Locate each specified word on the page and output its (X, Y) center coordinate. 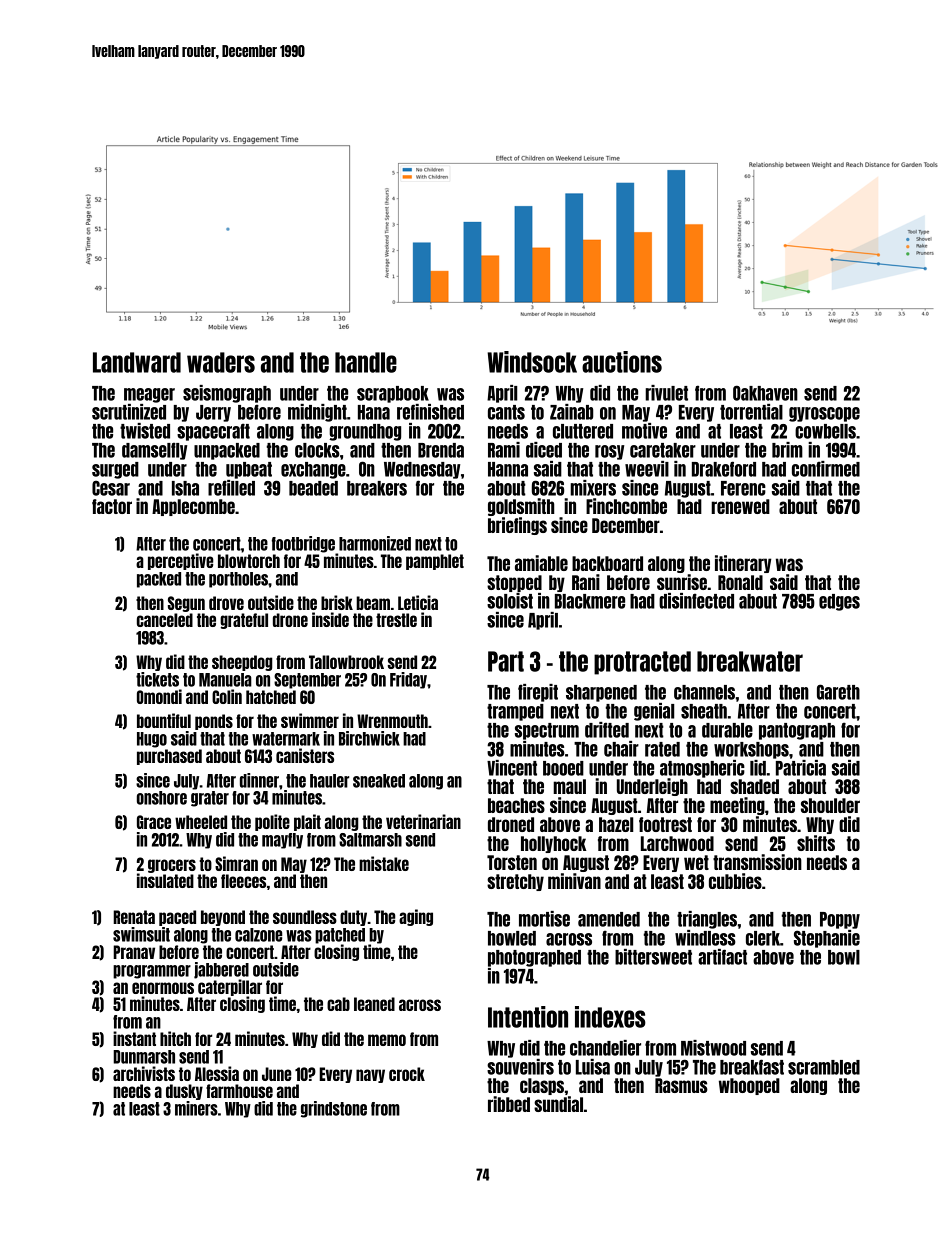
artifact (722, 957)
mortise (544, 919)
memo (387, 1040)
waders (221, 362)
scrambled (824, 1067)
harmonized (375, 543)
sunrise (682, 582)
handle (366, 362)
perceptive (181, 561)
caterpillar (230, 987)
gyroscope (824, 414)
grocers (172, 866)
